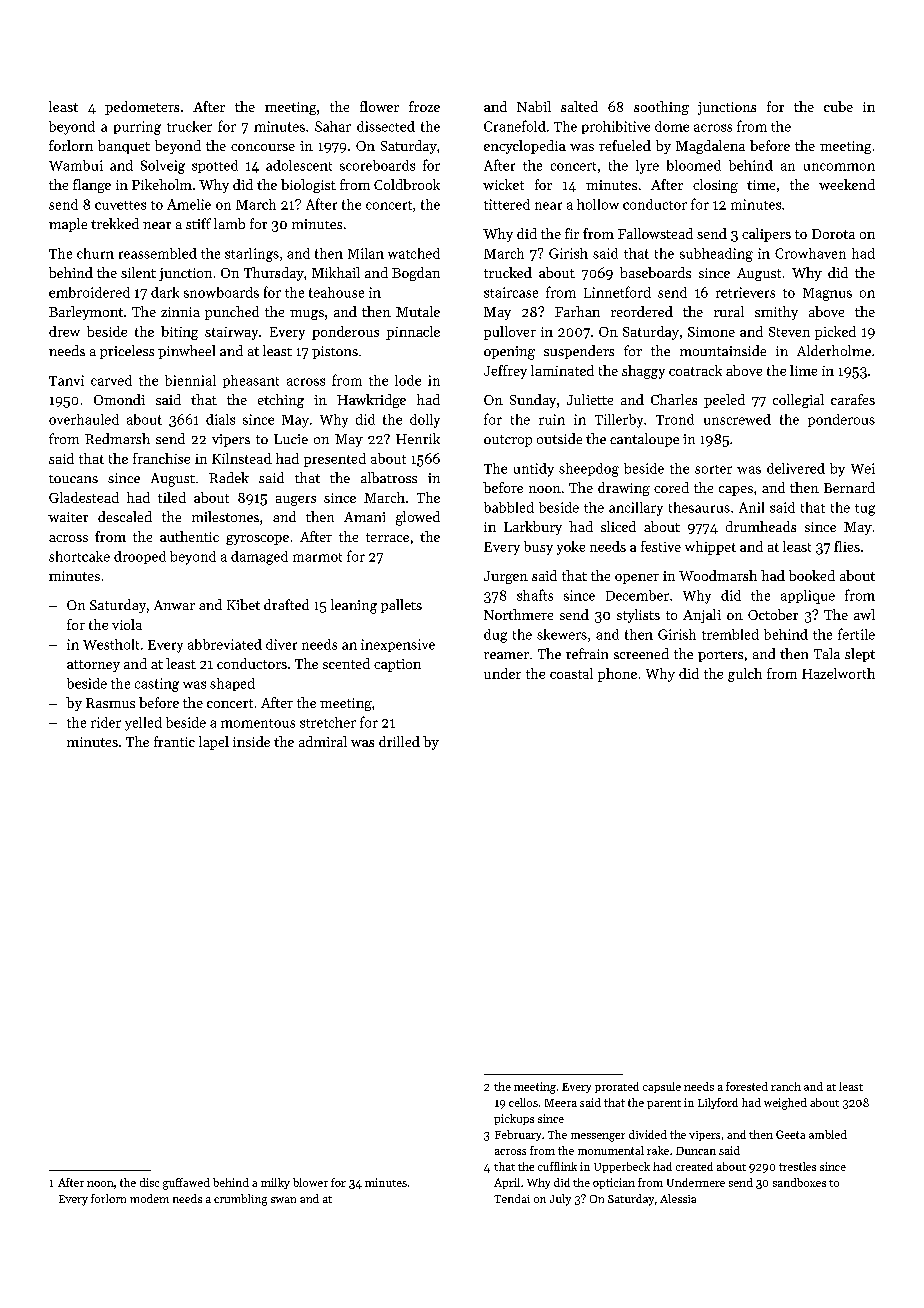 The width and height of the page is (924, 1308). Describe the element at coordinates (149, 1182) in the page. I see `disc` at that location.
